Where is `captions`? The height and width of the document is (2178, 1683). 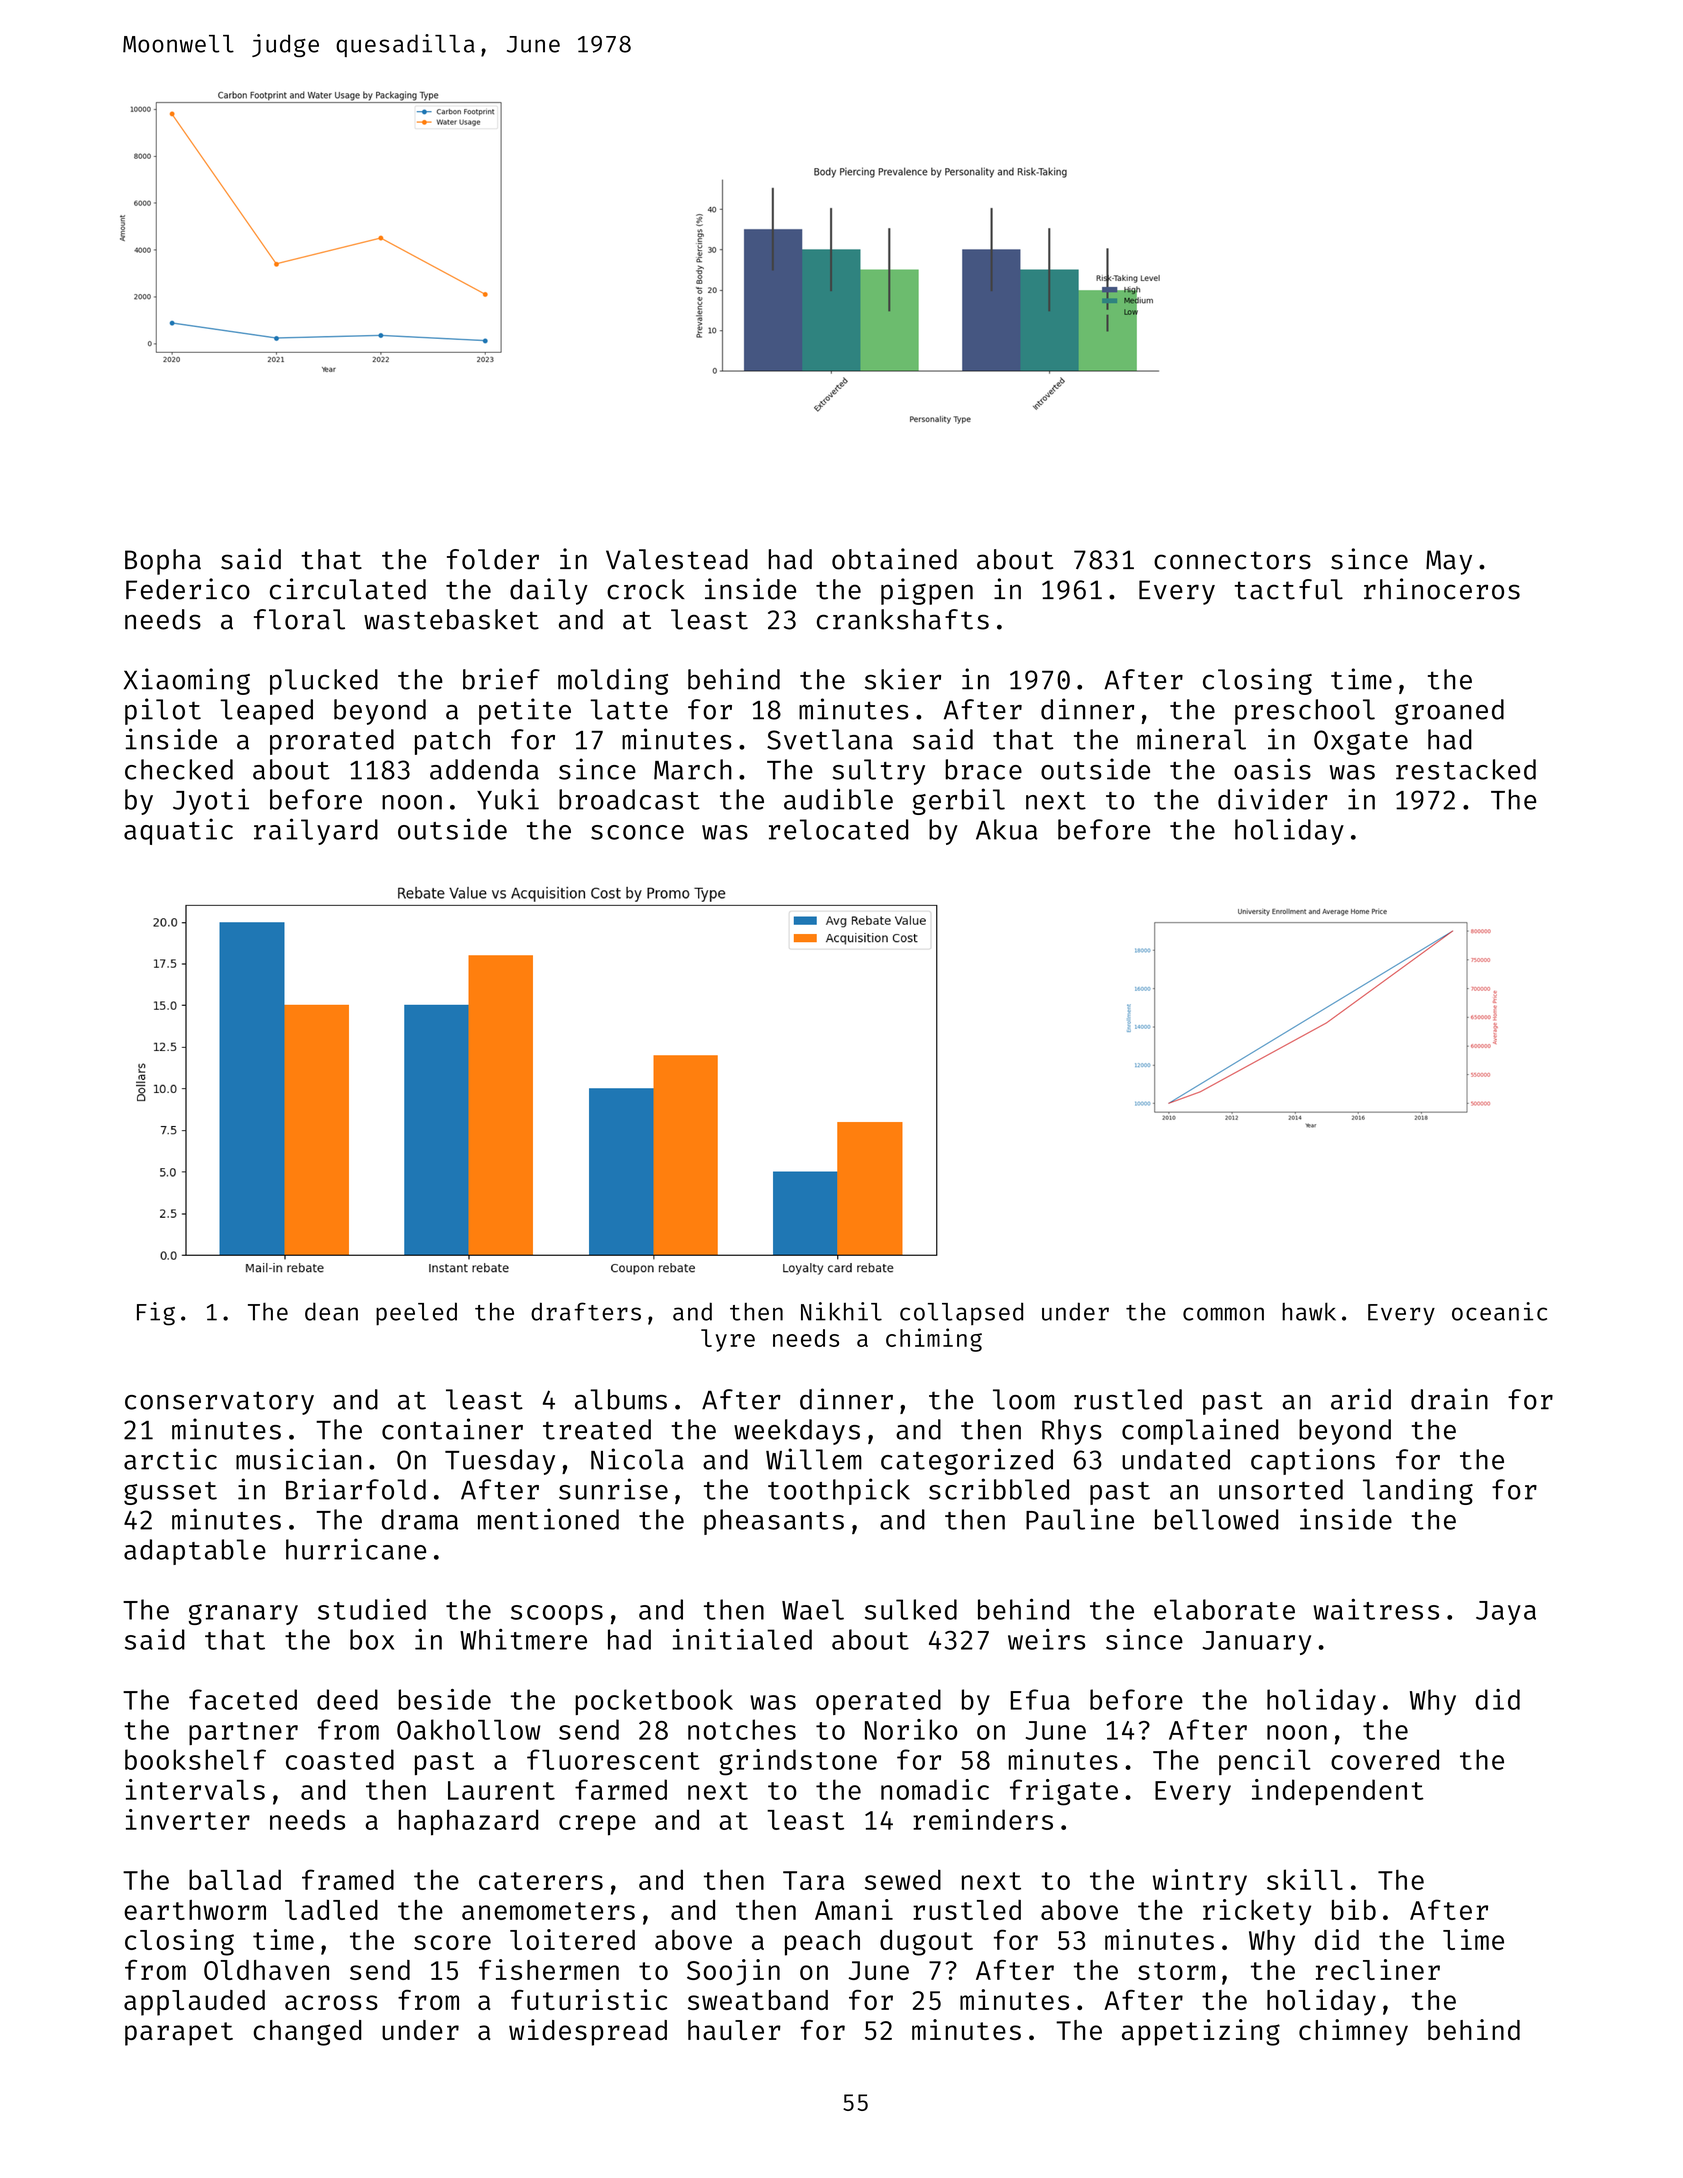 captions is located at coordinates (1313, 1461).
